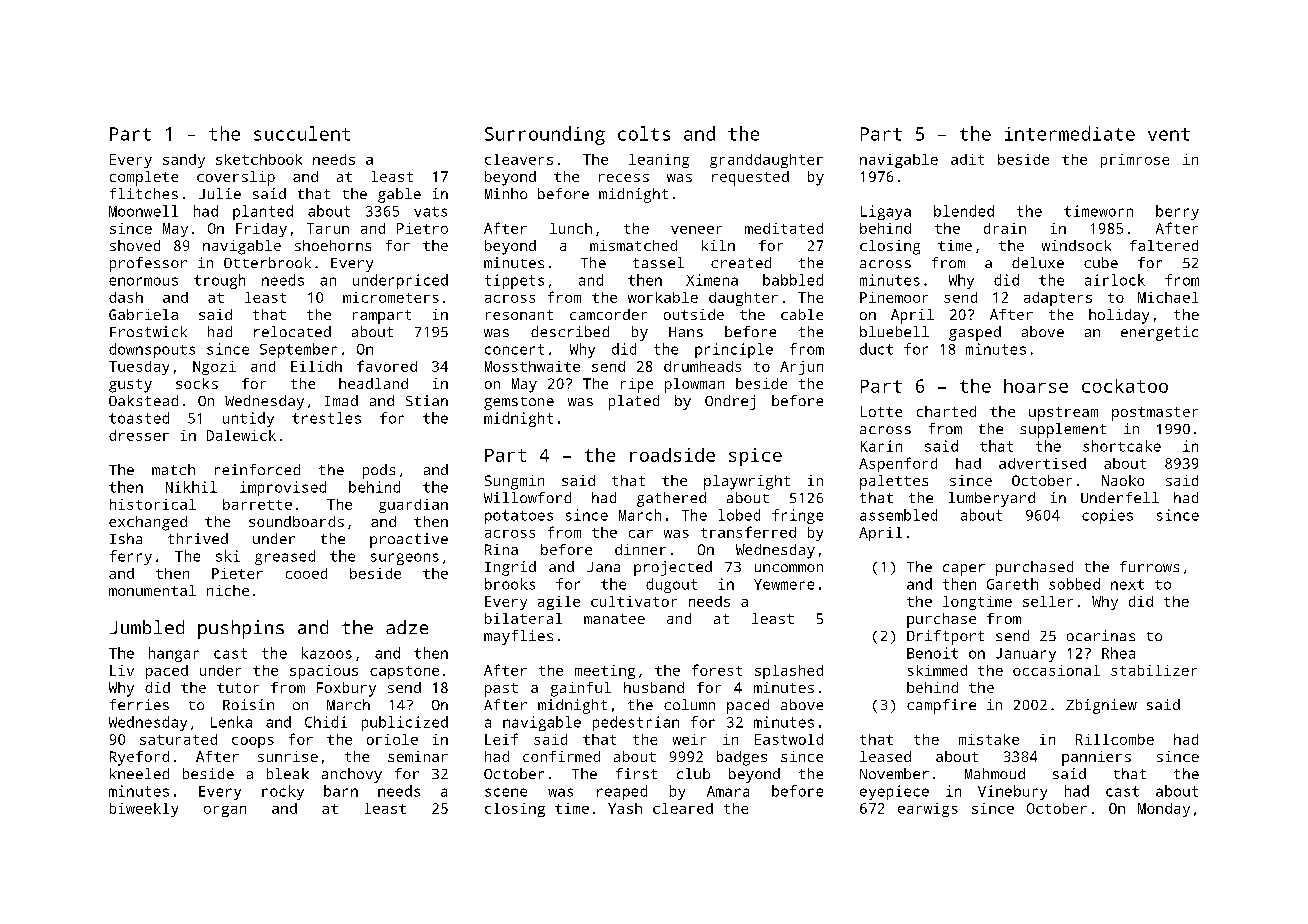  Describe the element at coordinates (1127, 584) in the document. I see `next` at that location.
